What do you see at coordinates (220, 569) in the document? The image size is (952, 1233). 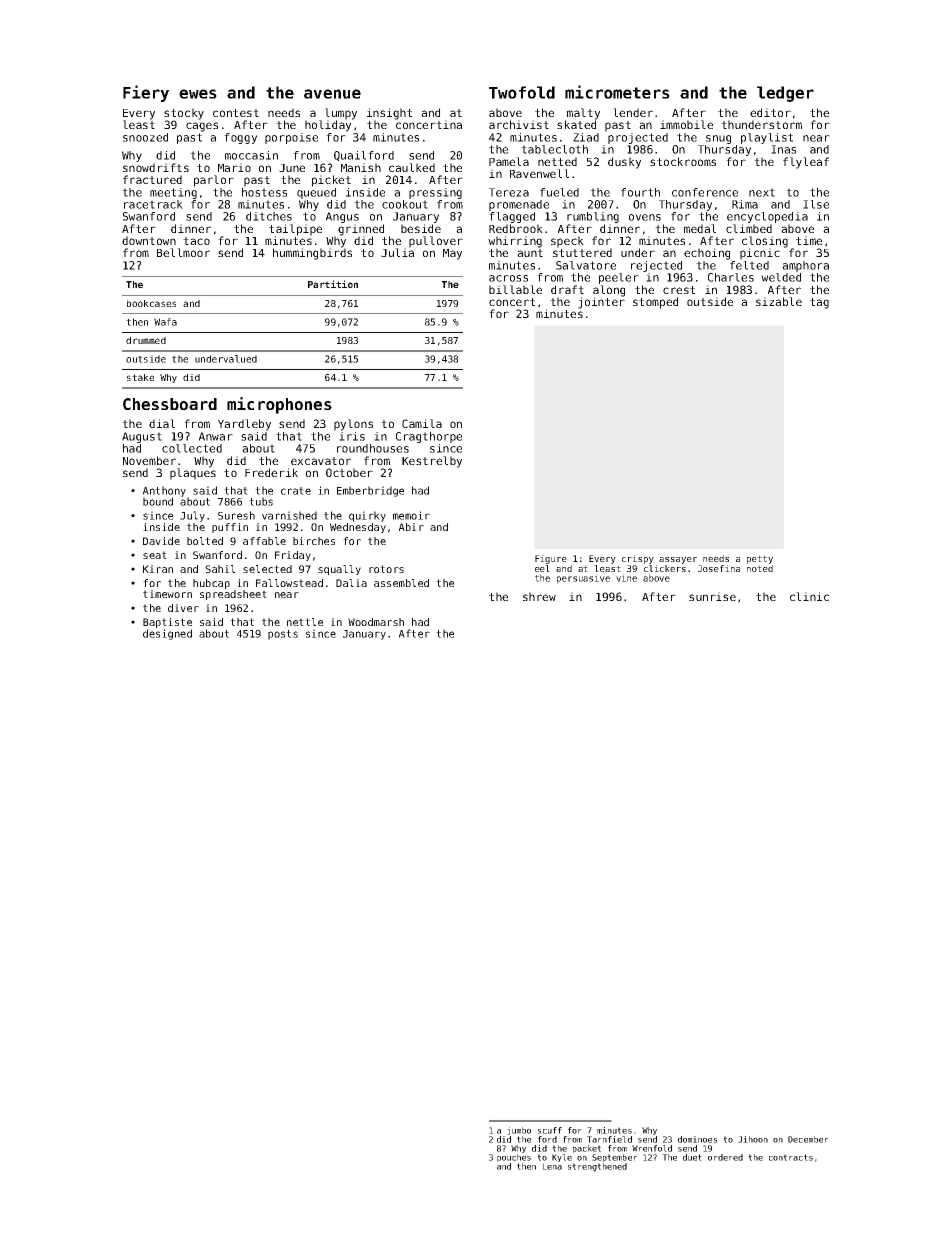 I see `Sahil` at bounding box center [220, 569].
